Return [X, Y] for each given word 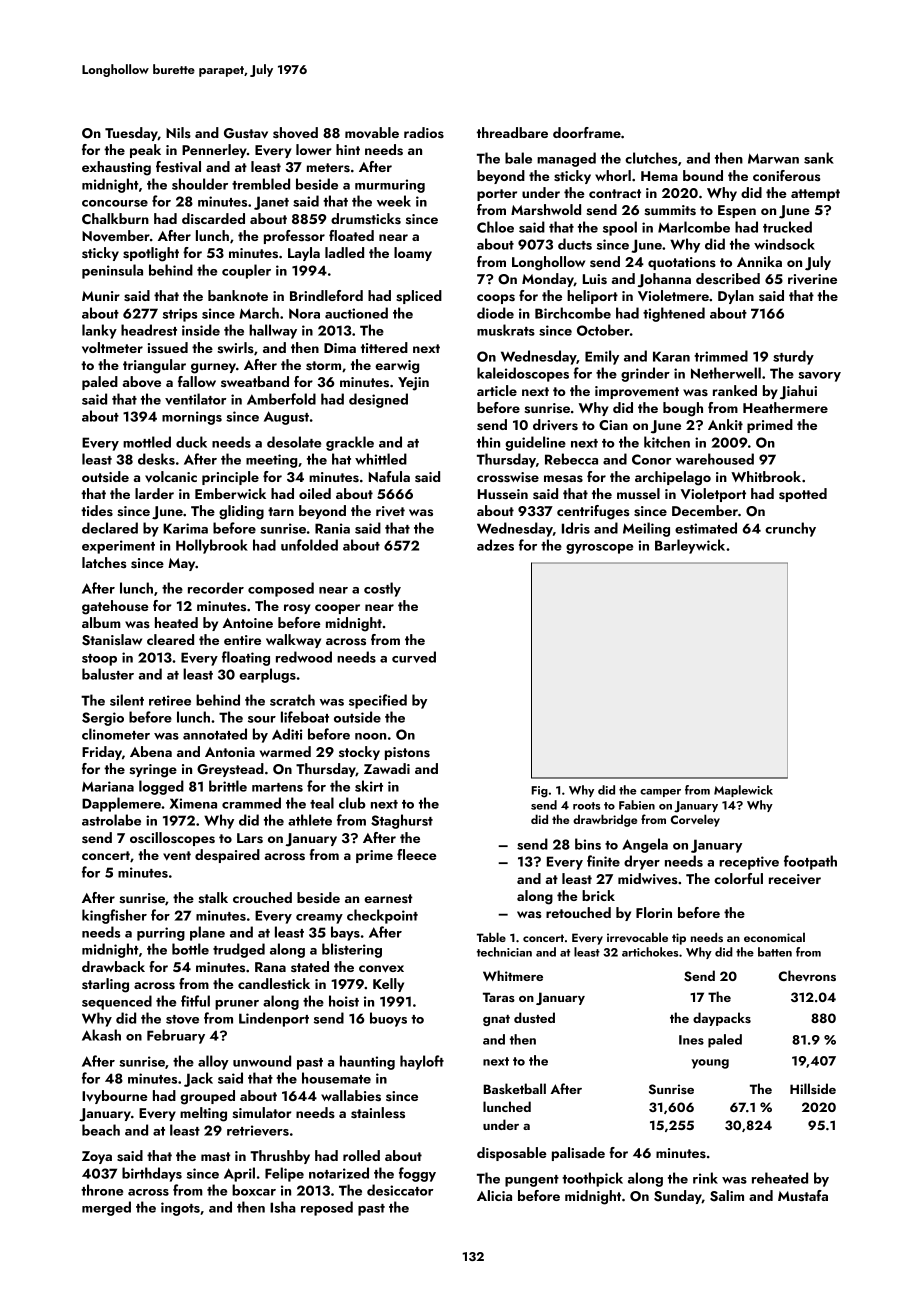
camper [660, 793]
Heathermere [785, 407]
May [181, 564]
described [728, 278]
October [603, 330]
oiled [315, 493]
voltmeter [112, 348]
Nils [178, 132]
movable [372, 133]
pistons [407, 753]
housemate [336, 1078]
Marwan [773, 158]
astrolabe [111, 820]
